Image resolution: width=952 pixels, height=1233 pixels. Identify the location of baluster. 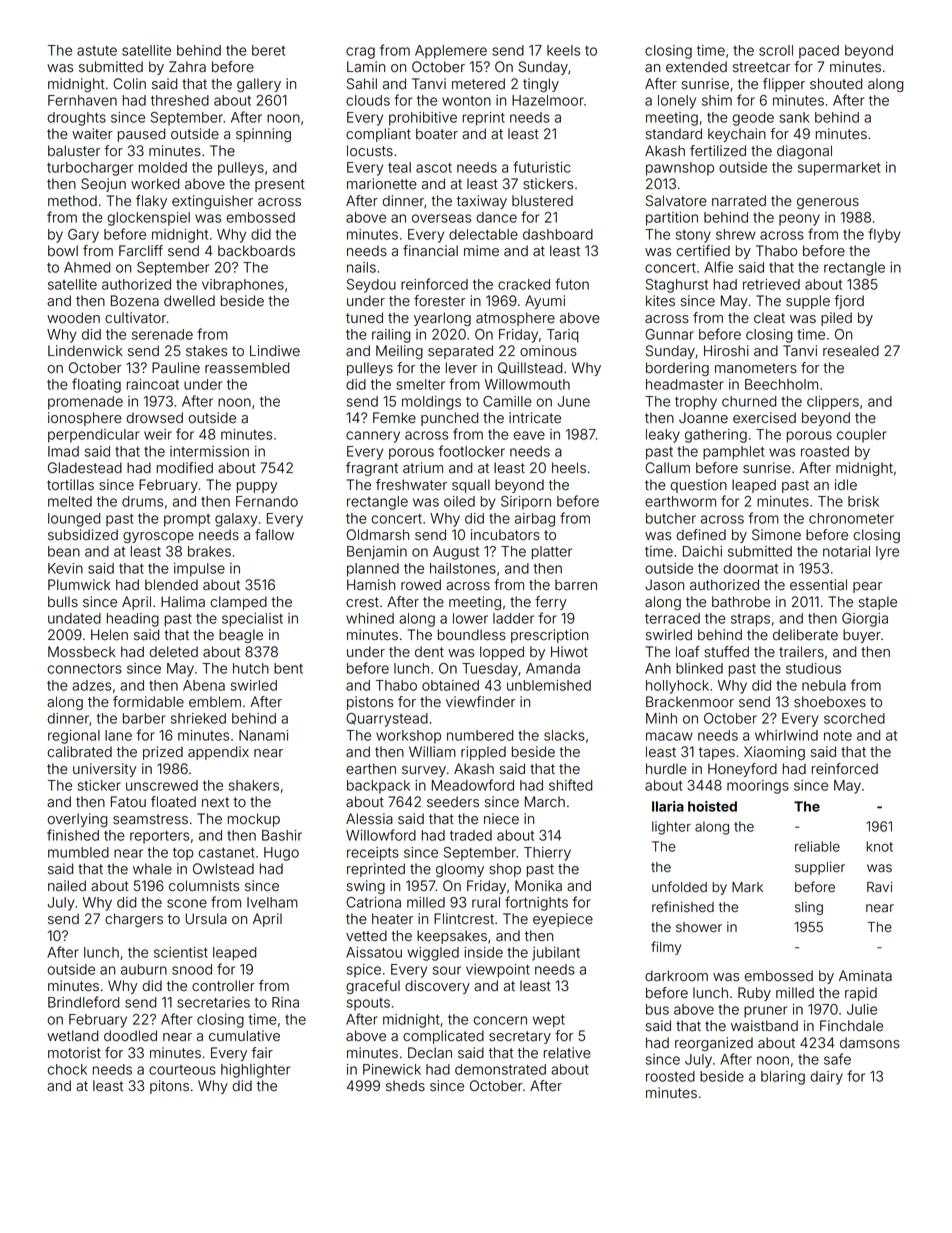
(74, 151).
